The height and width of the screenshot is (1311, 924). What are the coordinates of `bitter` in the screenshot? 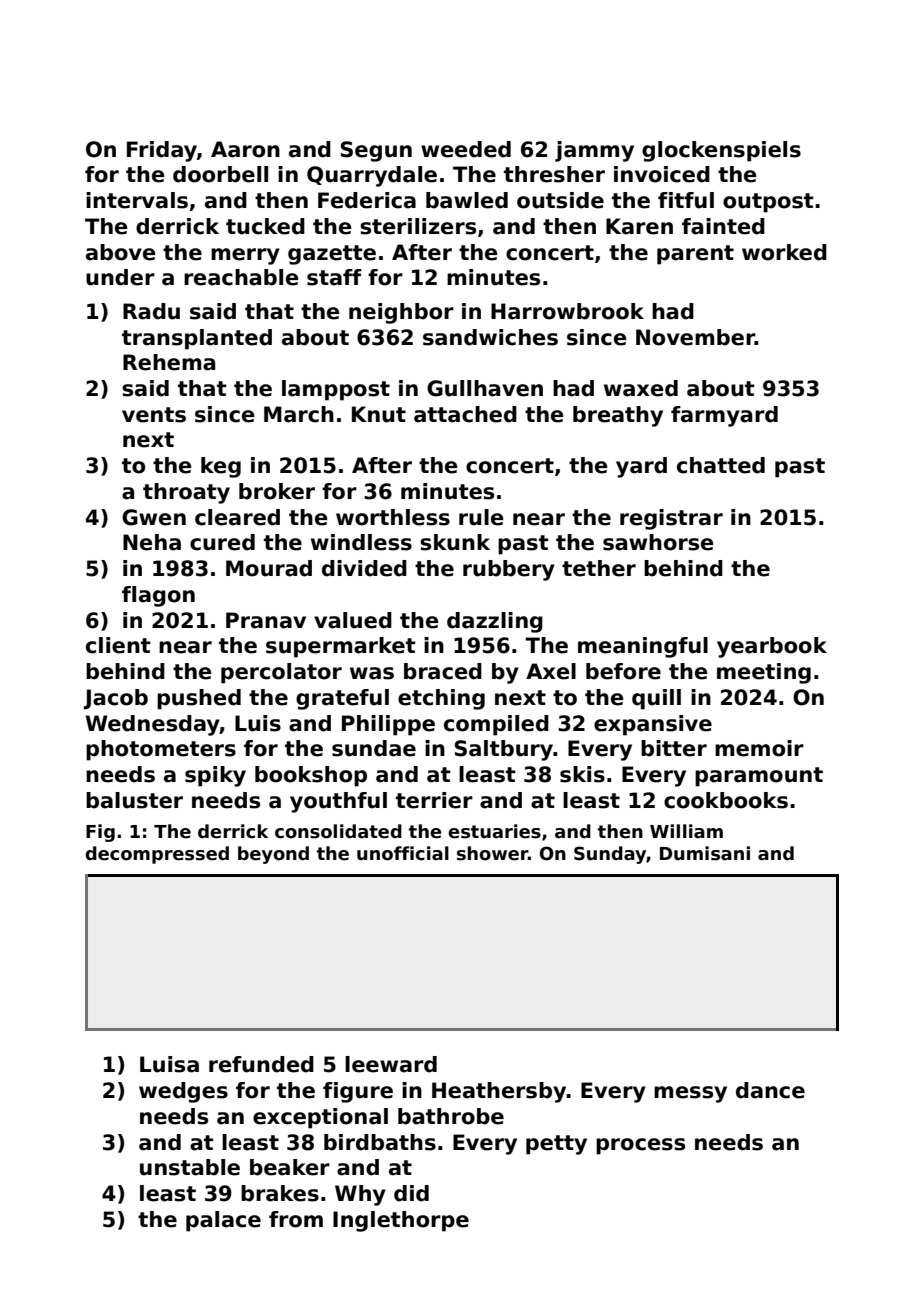 It's located at (674, 748).
